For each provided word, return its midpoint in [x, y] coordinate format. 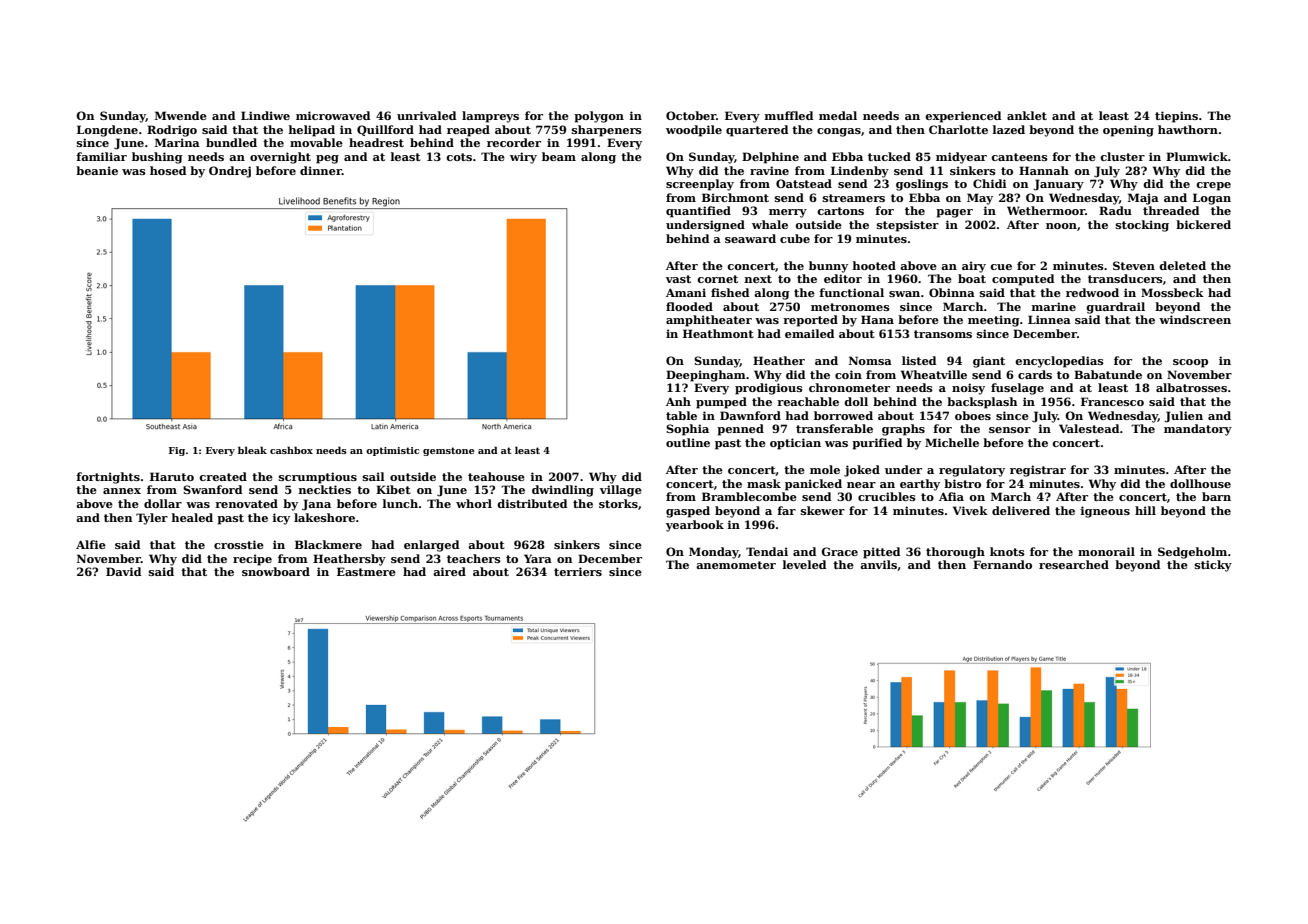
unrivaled [426, 115]
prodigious [769, 389]
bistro [962, 483]
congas [839, 132]
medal [838, 115]
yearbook [695, 526]
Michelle [952, 442]
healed [192, 517]
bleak [252, 450]
